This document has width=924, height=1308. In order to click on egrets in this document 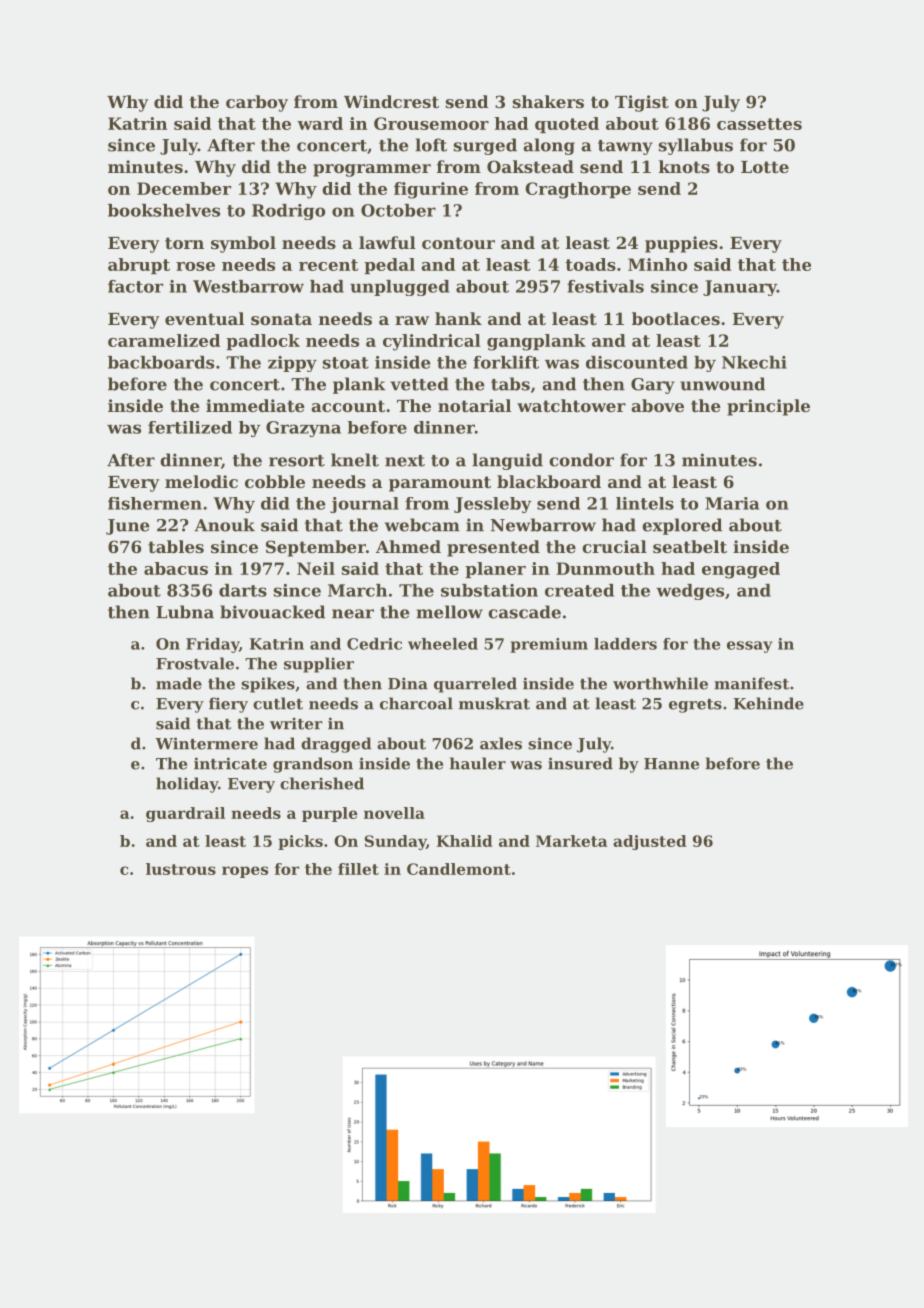, I will do `click(695, 706)`.
